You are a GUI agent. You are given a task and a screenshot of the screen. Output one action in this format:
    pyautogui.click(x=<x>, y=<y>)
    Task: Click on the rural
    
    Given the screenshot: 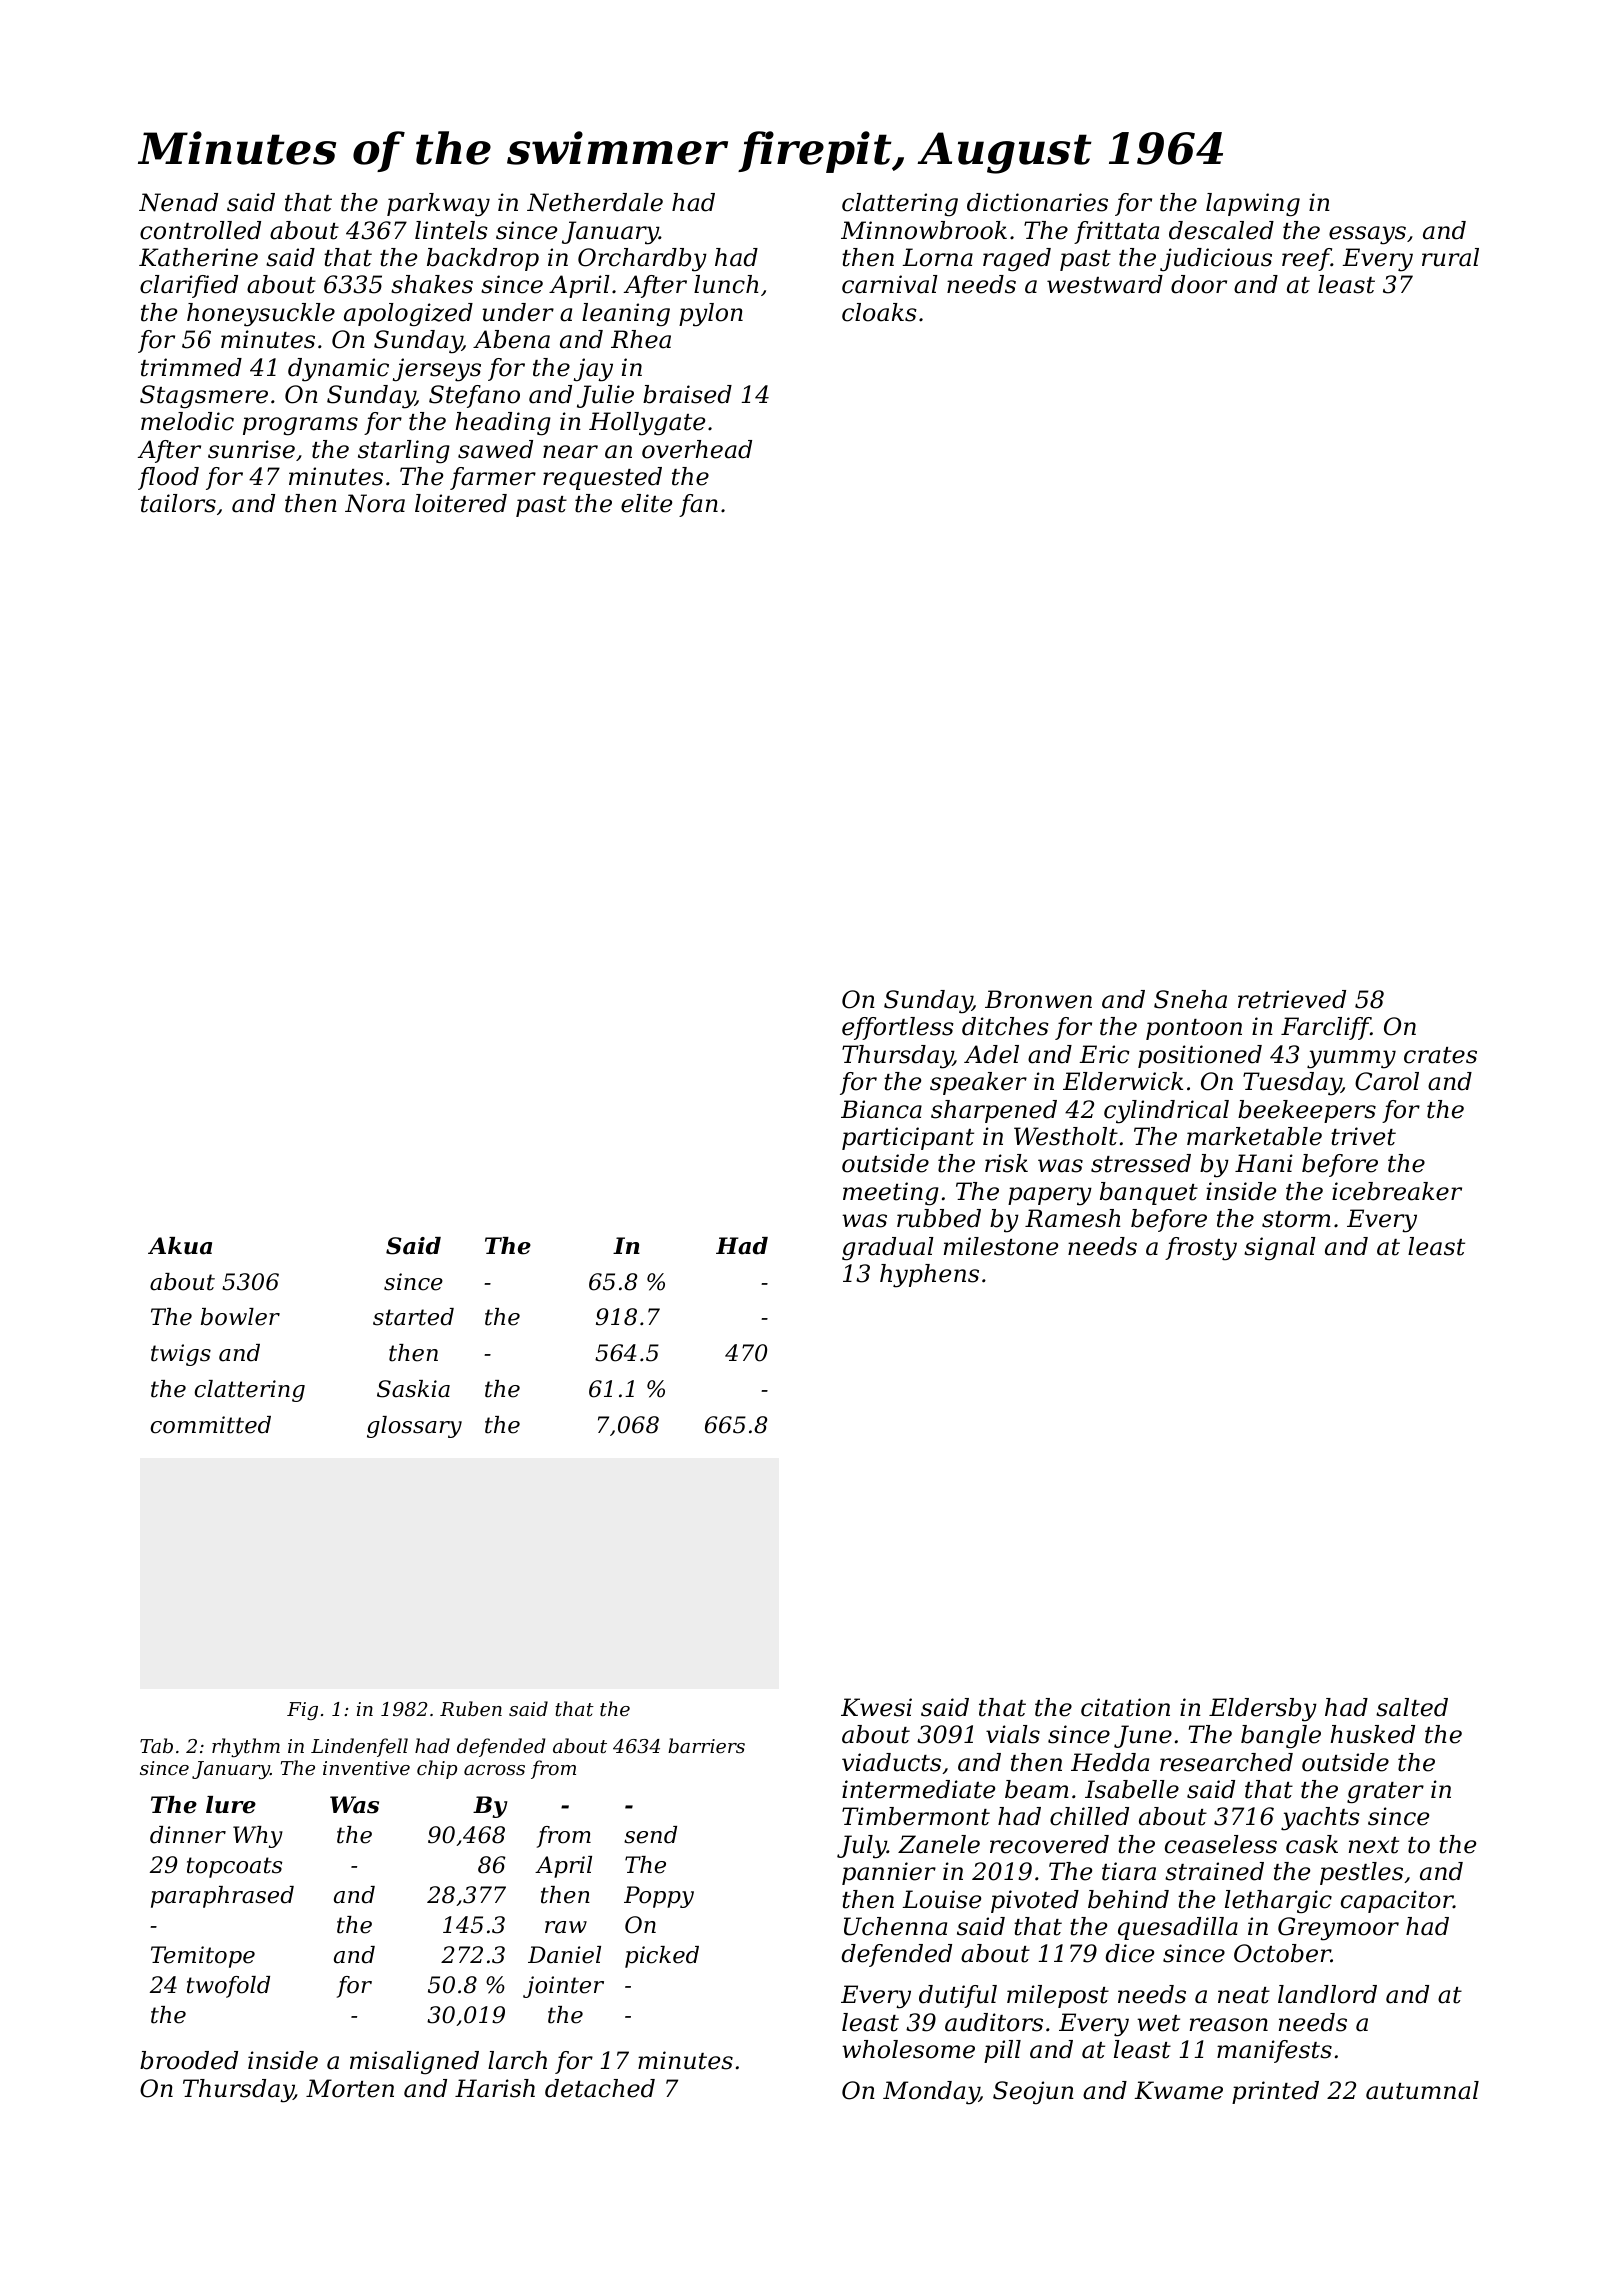 What is the action you would take?
    pyautogui.click(x=1450, y=257)
